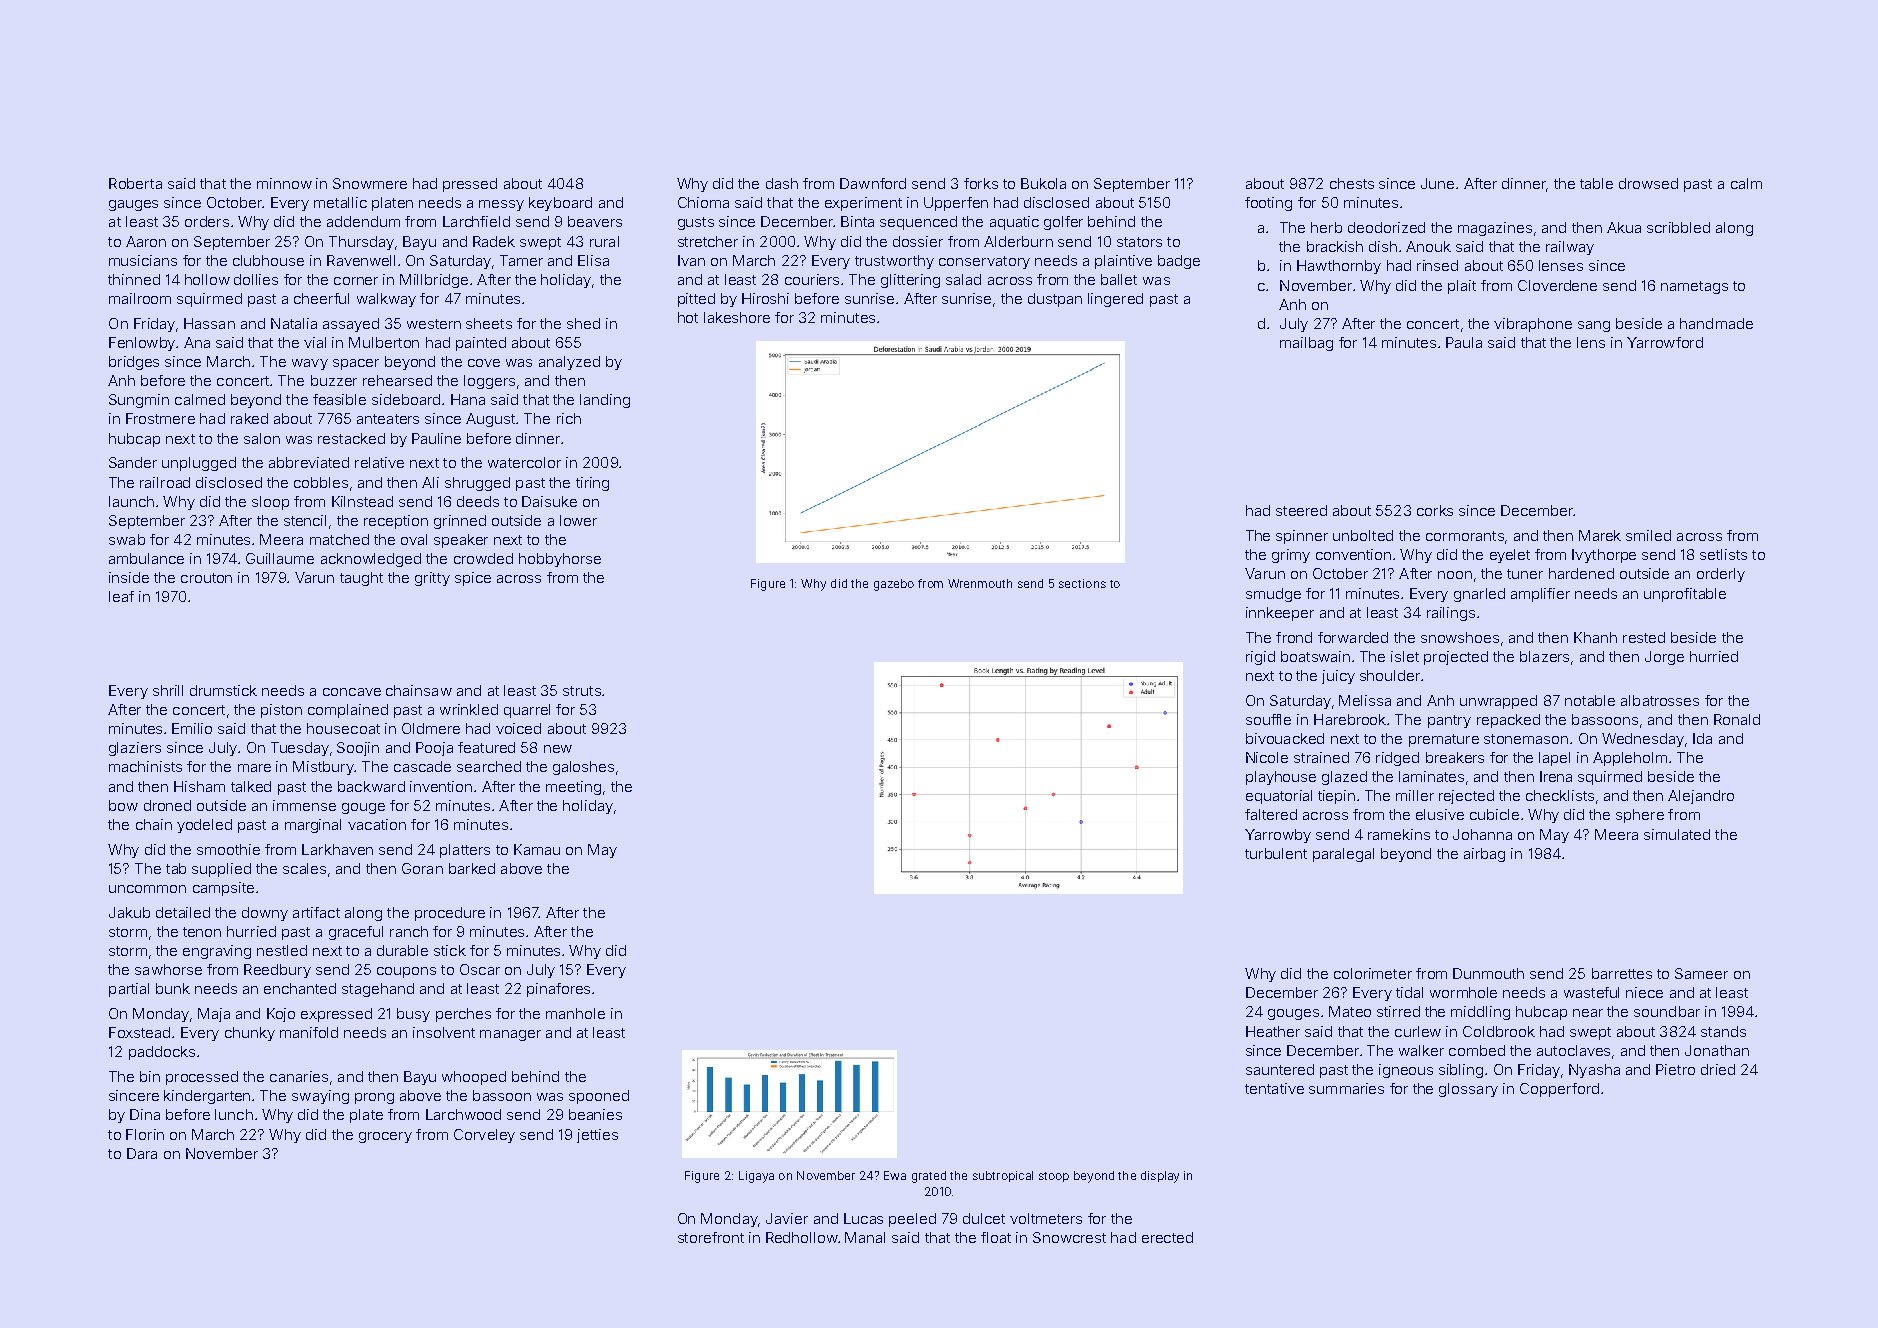 The image size is (1878, 1328). I want to click on swaying, so click(320, 1097).
